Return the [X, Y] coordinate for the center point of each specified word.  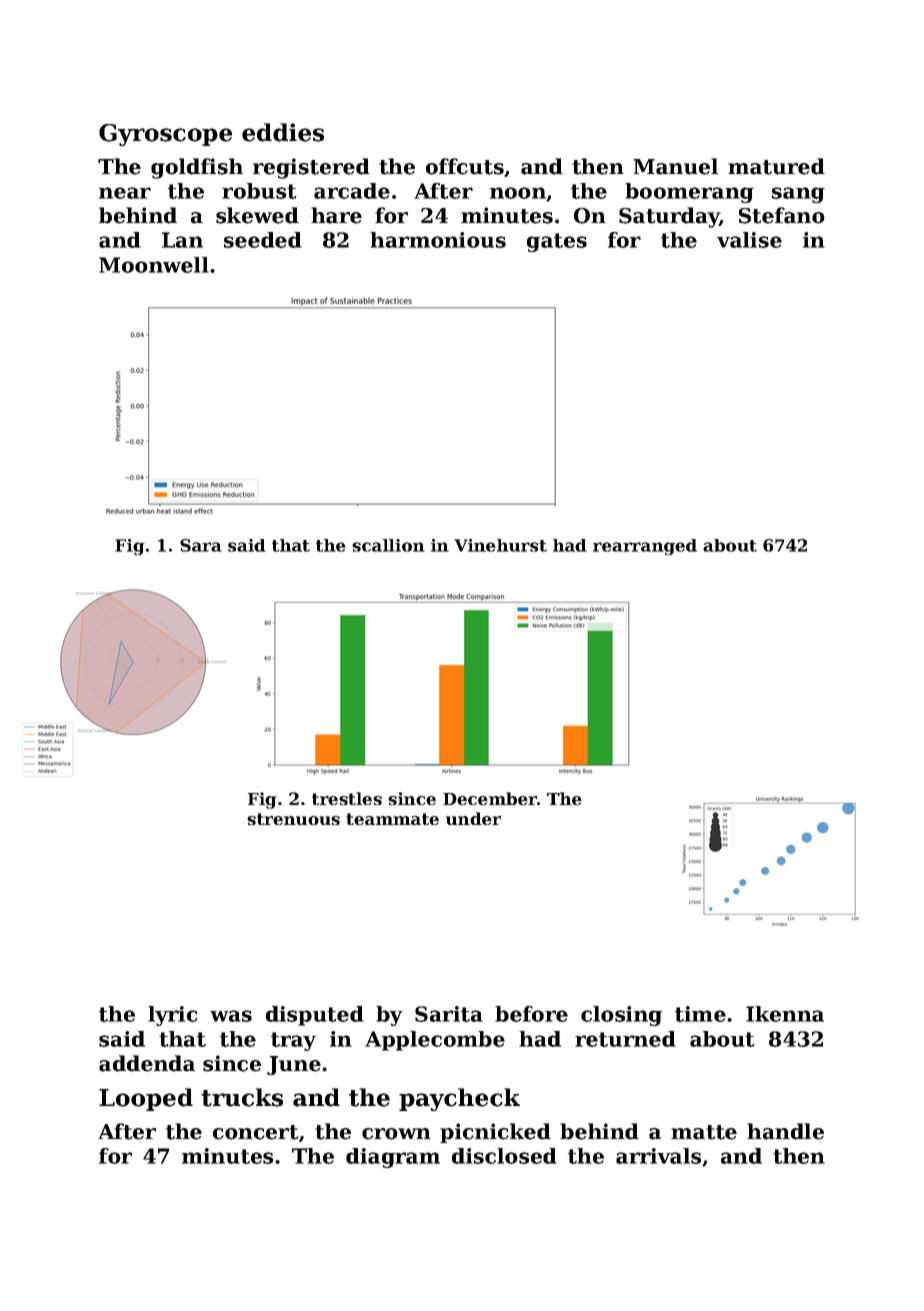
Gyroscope [165, 135]
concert [255, 1132]
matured [776, 166]
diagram [393, 1158]
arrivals [658, 1156]
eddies [283, 132]
